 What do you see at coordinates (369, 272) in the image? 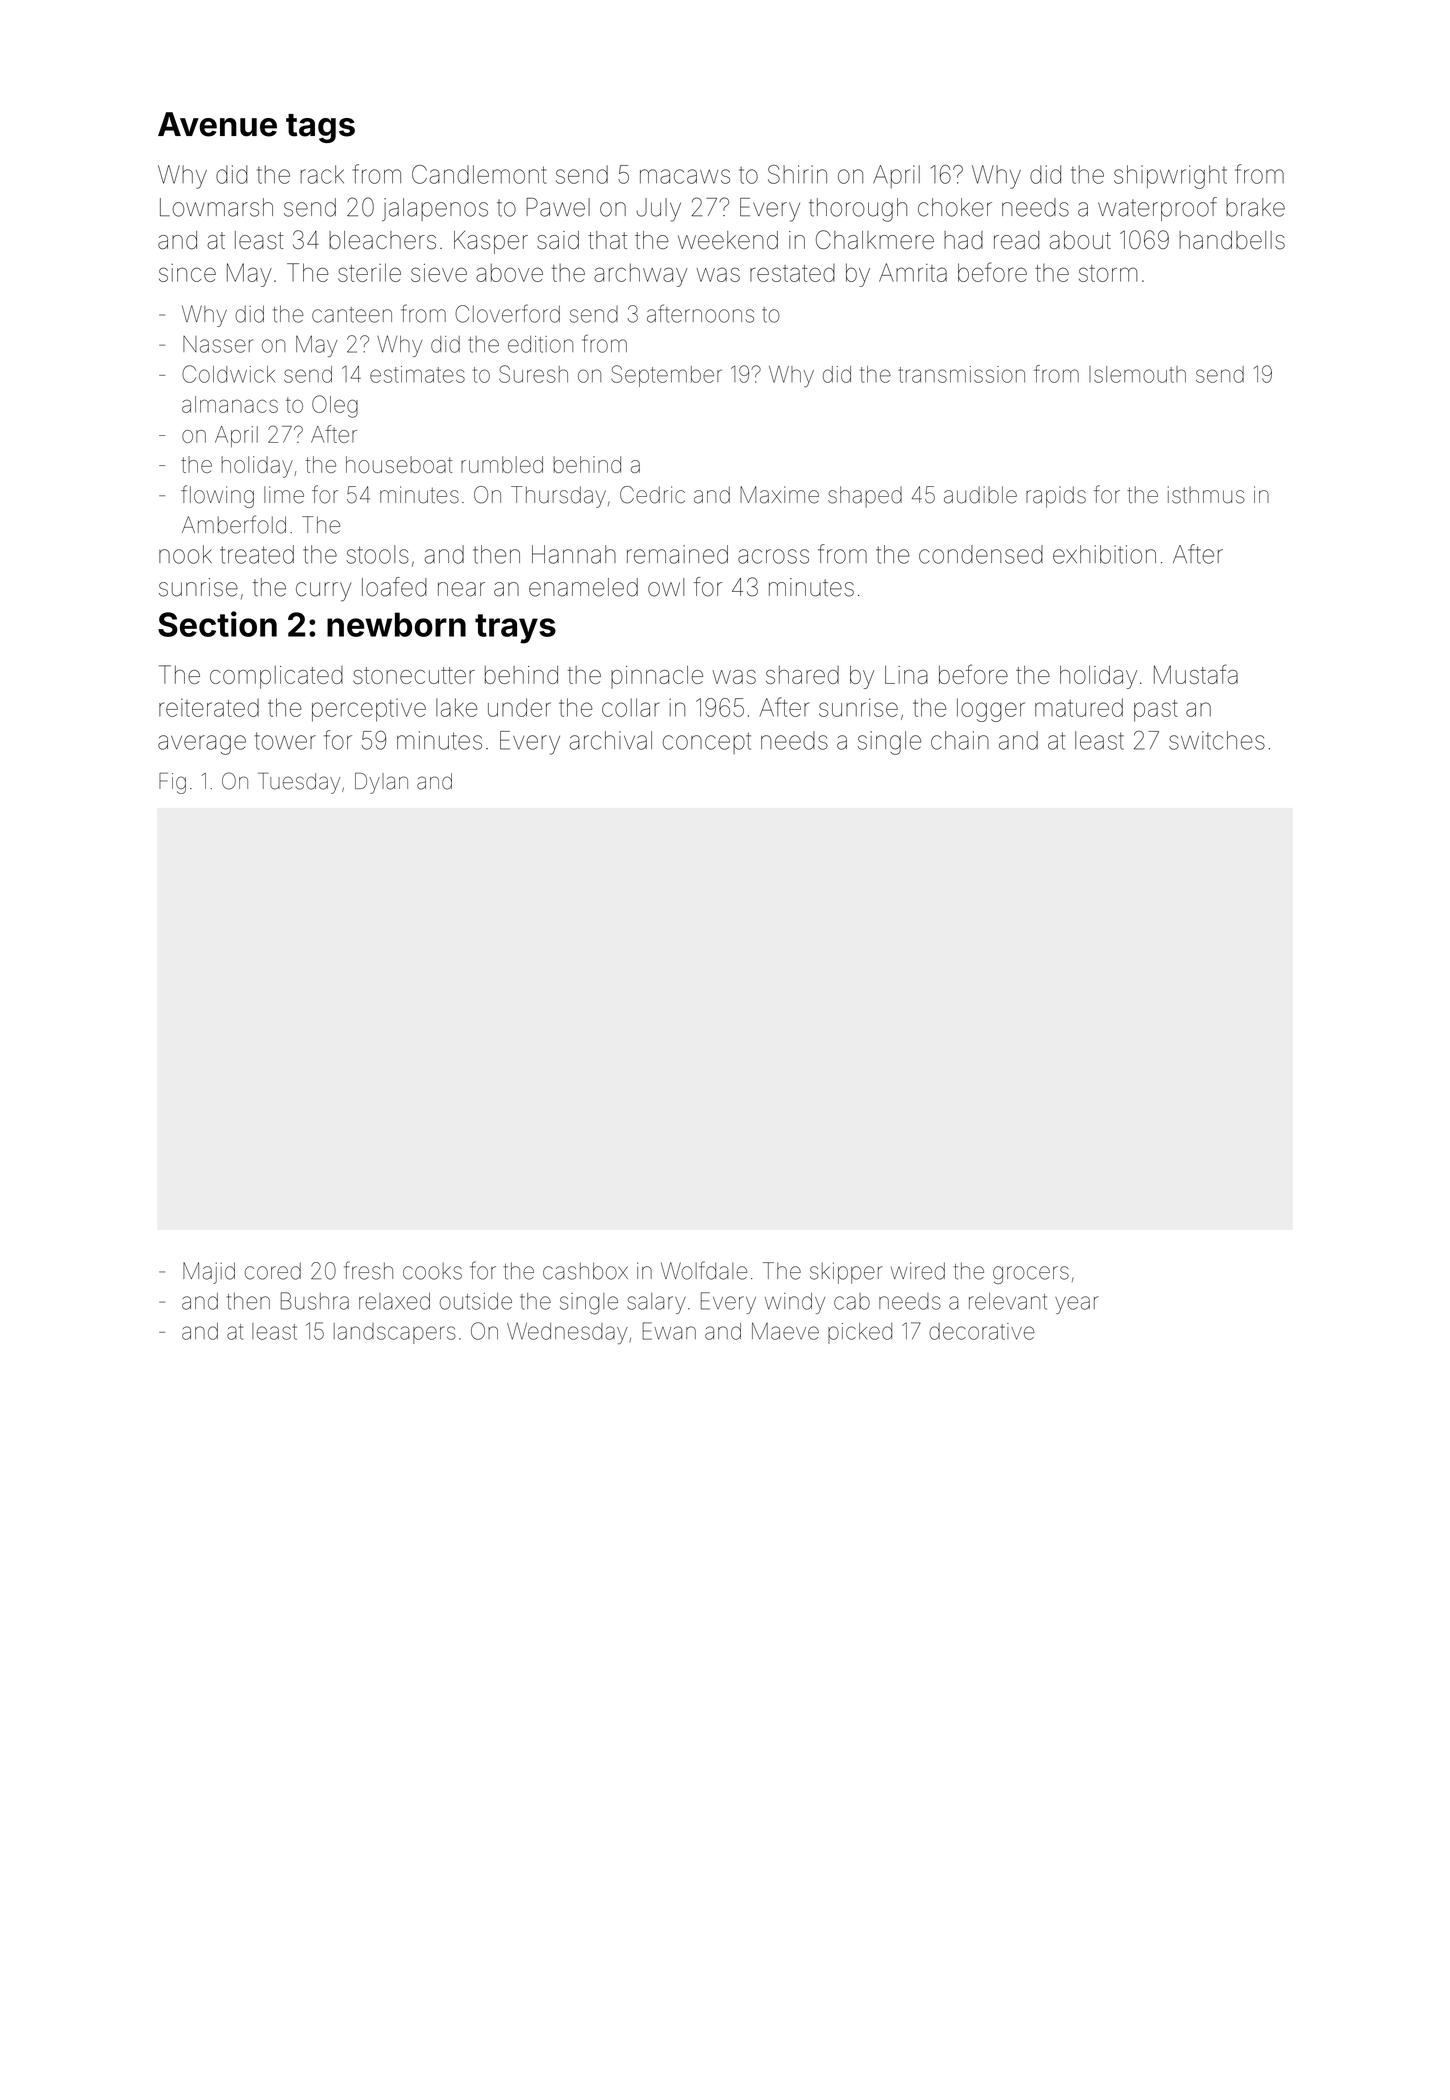
I see `sterile` at bounding box center [369, 272].
